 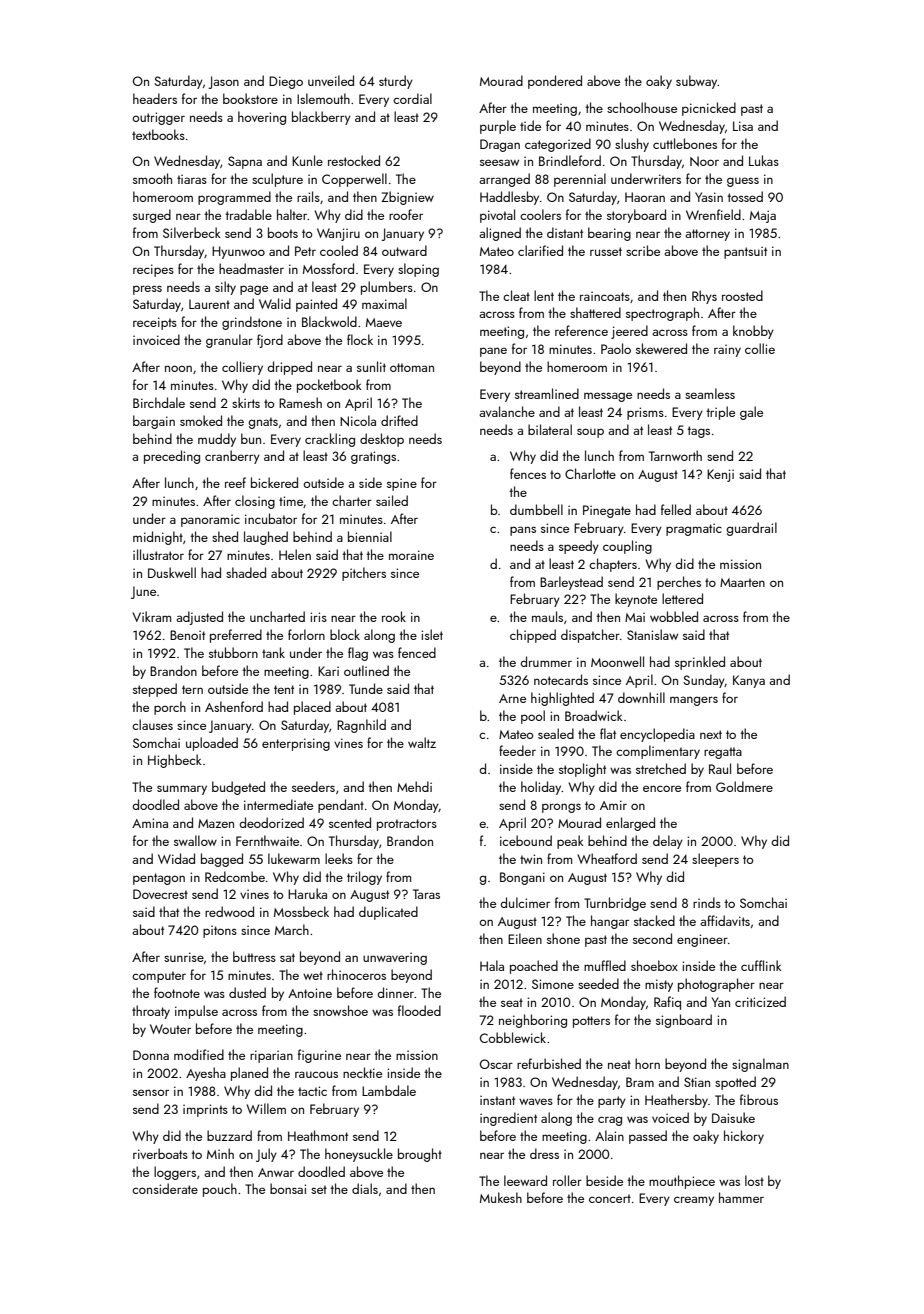 I want to click on drifted, so click(x=399, y=420).
